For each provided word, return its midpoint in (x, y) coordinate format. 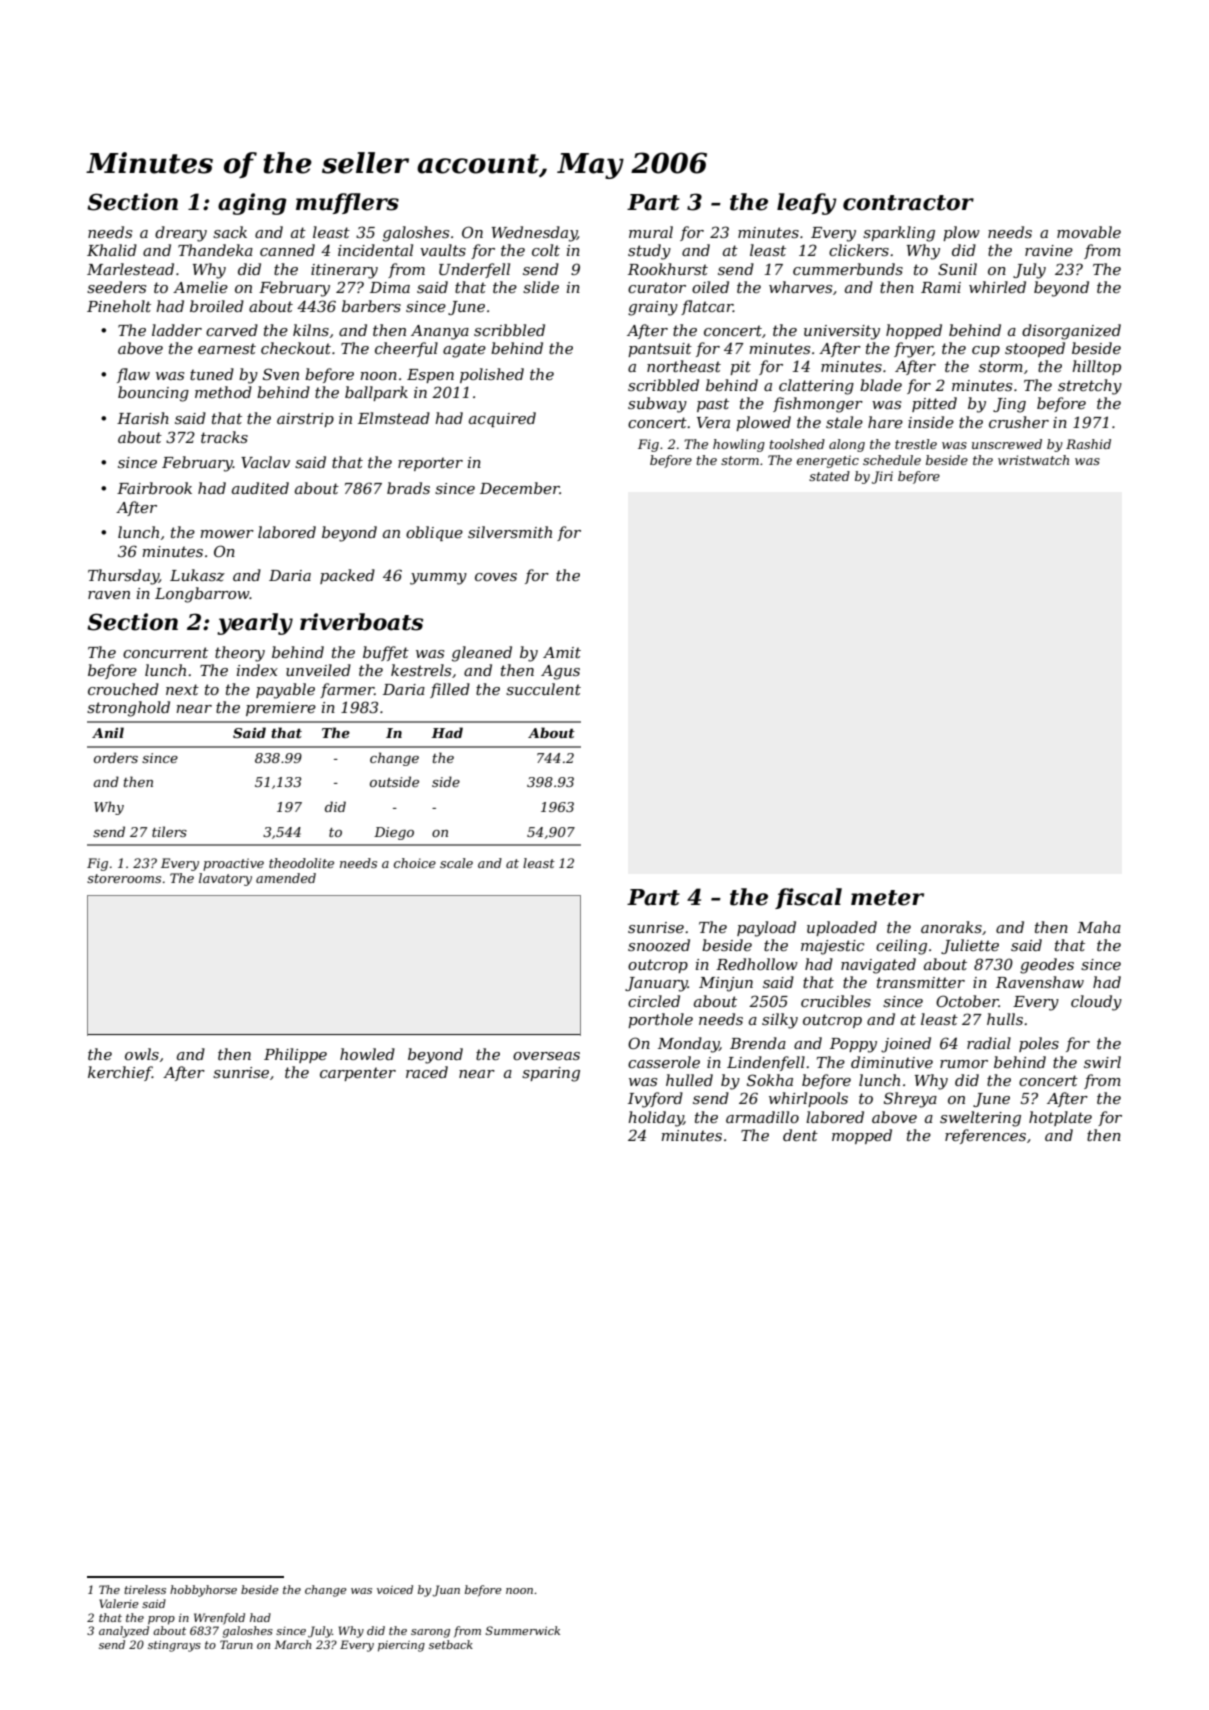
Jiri (882, 477)
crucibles (836, 1001)
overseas (546, 1056)
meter (887, 898)
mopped (862, 1136)
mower (227, 534)
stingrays (174, 1646)
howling (739, 445)
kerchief (120, 1073)
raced (427, 1072)
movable (1089, 232)
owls (142, 1054)
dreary (181, 234)
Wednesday (534, 234)
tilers (169, 831)
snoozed (659, 945)
